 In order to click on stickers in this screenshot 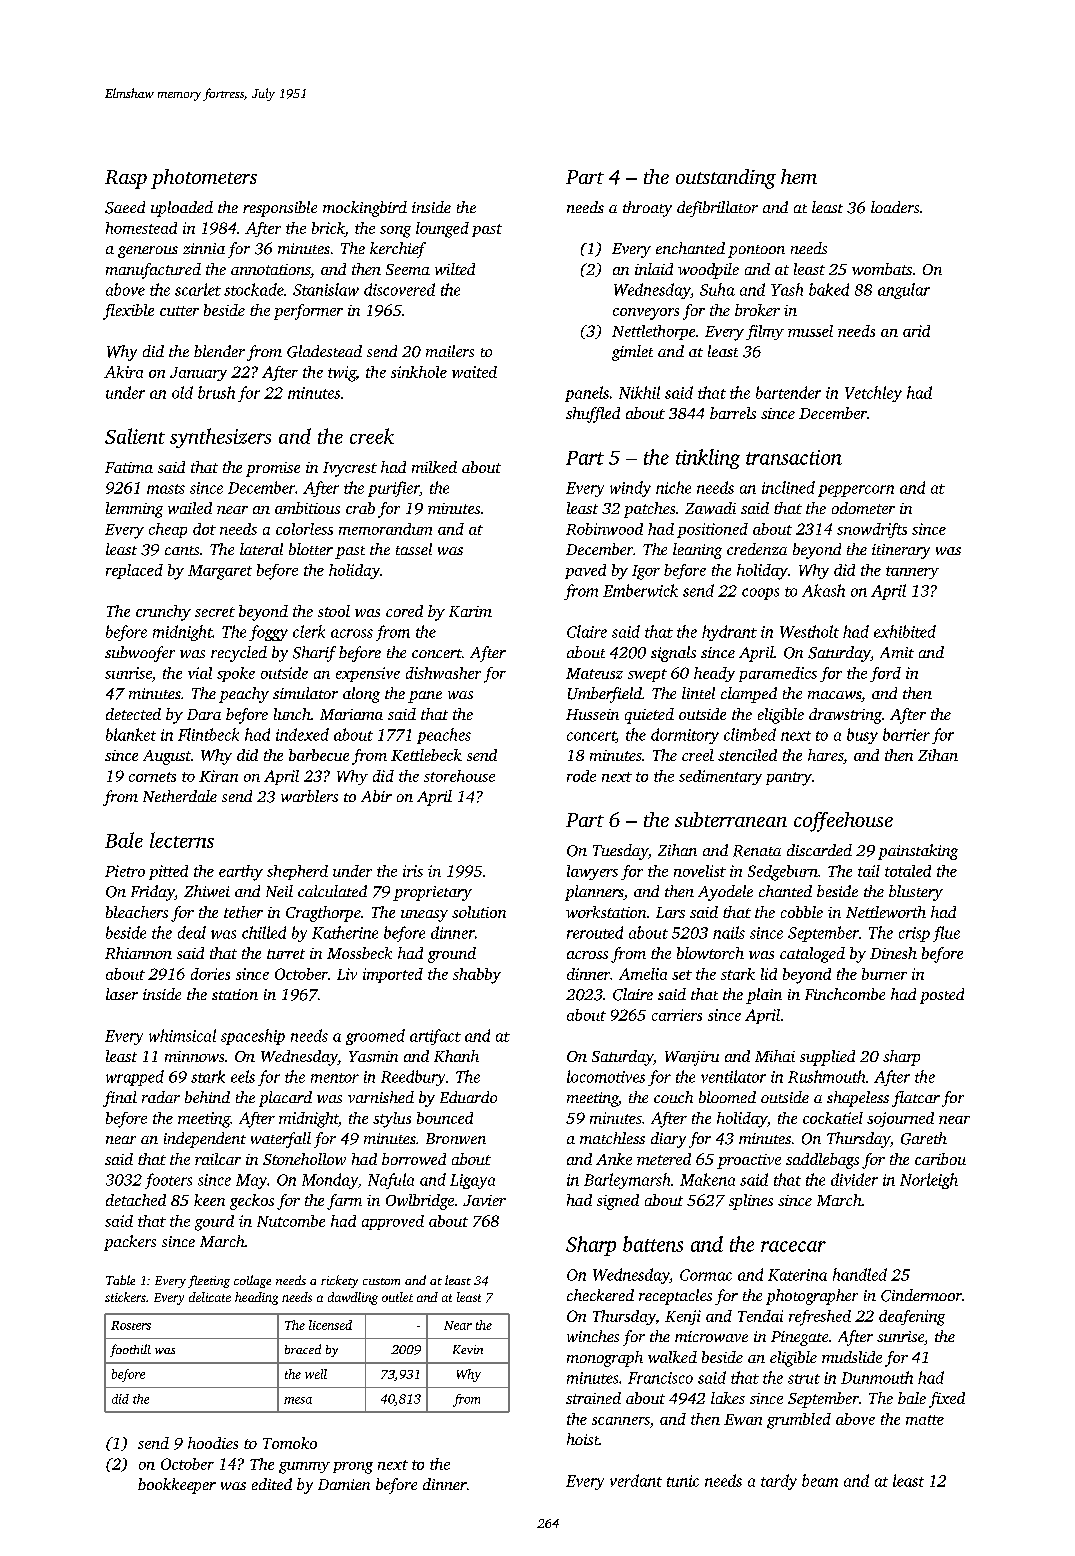, I will do `click(125, 1297)`.
